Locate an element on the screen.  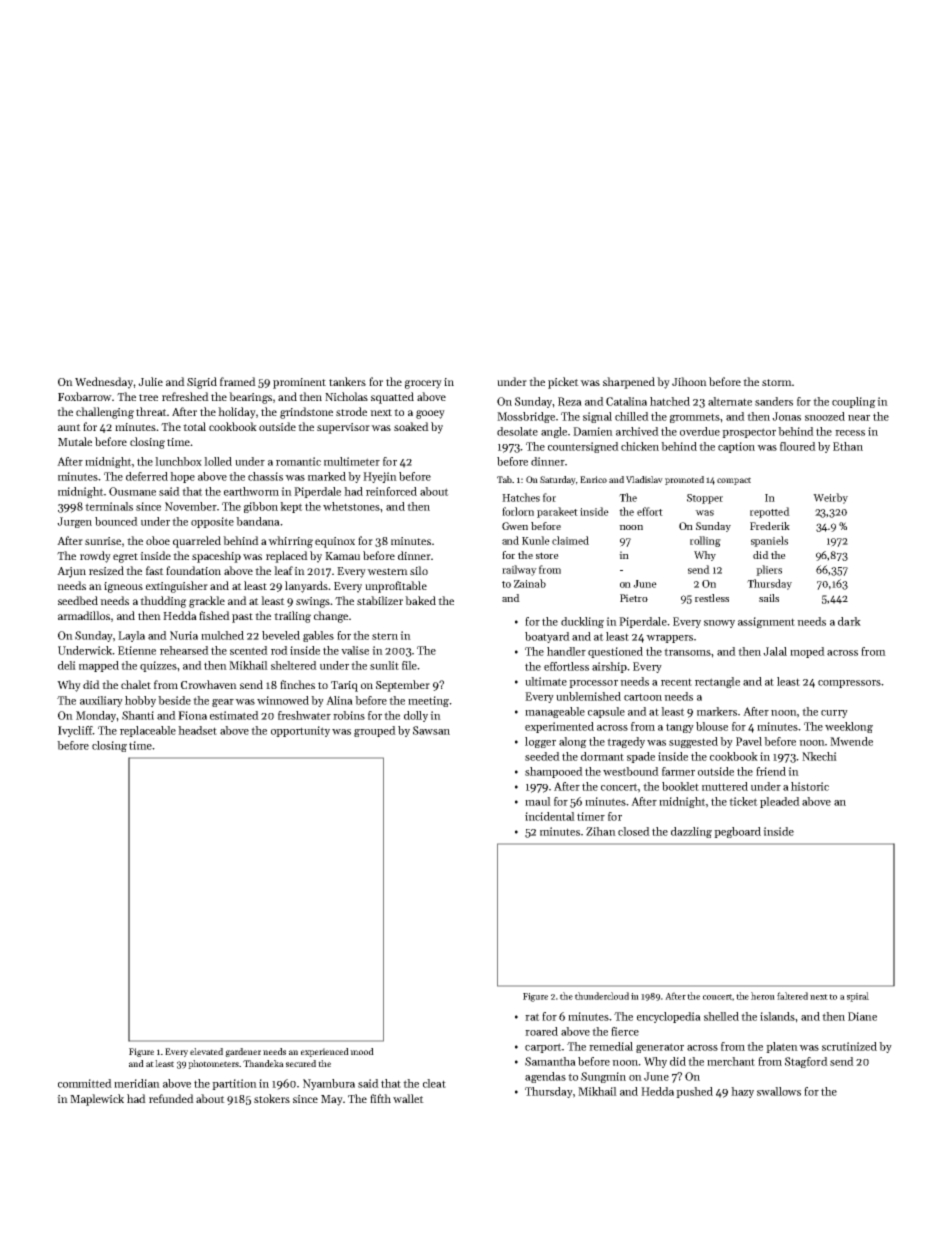
Weirby is located at coordinates (830, 498).
